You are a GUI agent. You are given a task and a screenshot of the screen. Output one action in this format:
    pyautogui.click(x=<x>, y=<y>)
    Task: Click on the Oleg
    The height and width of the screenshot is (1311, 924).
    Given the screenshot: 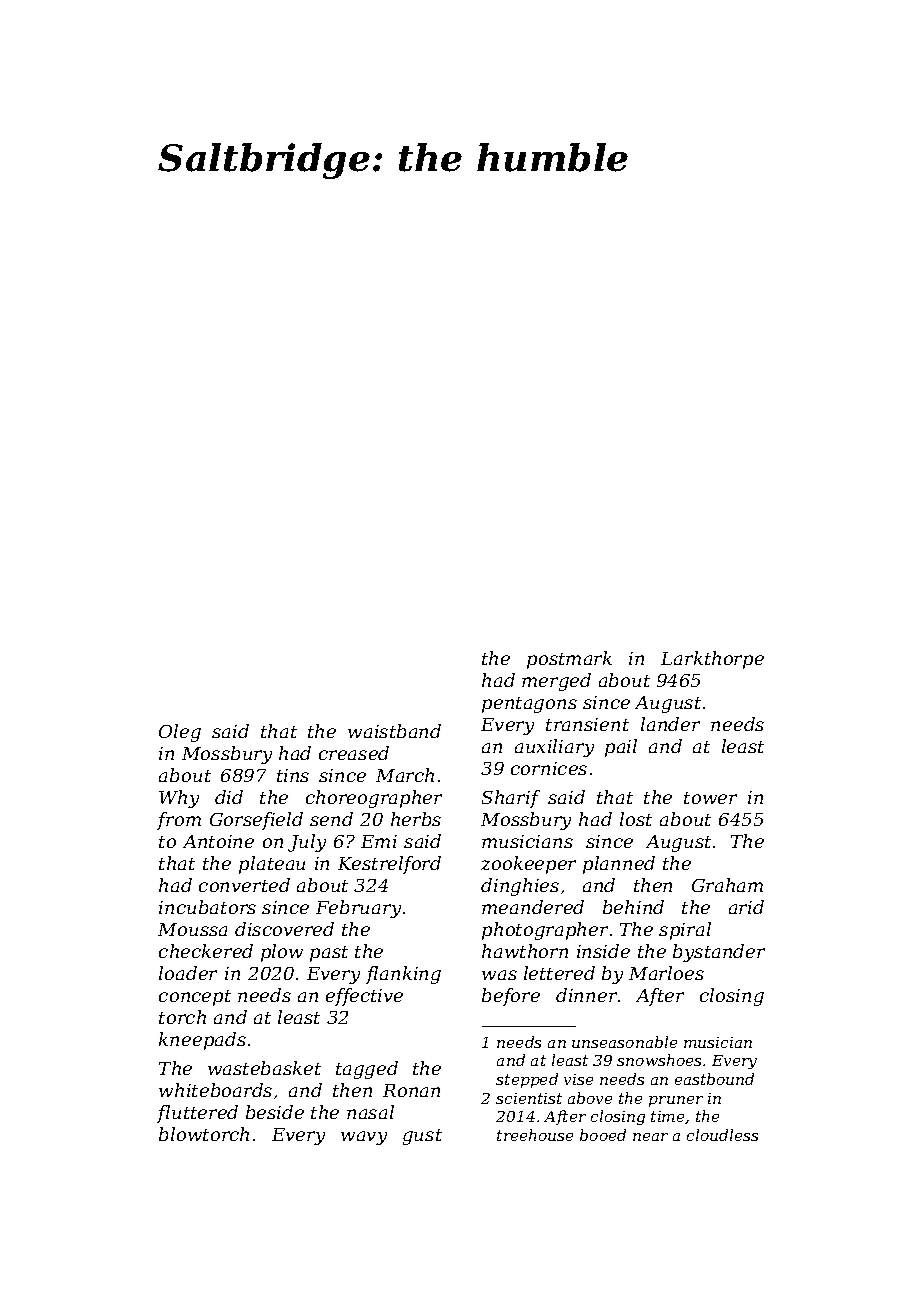 What is the action you would take?
    pyautogui.click(x=180, y=733)
